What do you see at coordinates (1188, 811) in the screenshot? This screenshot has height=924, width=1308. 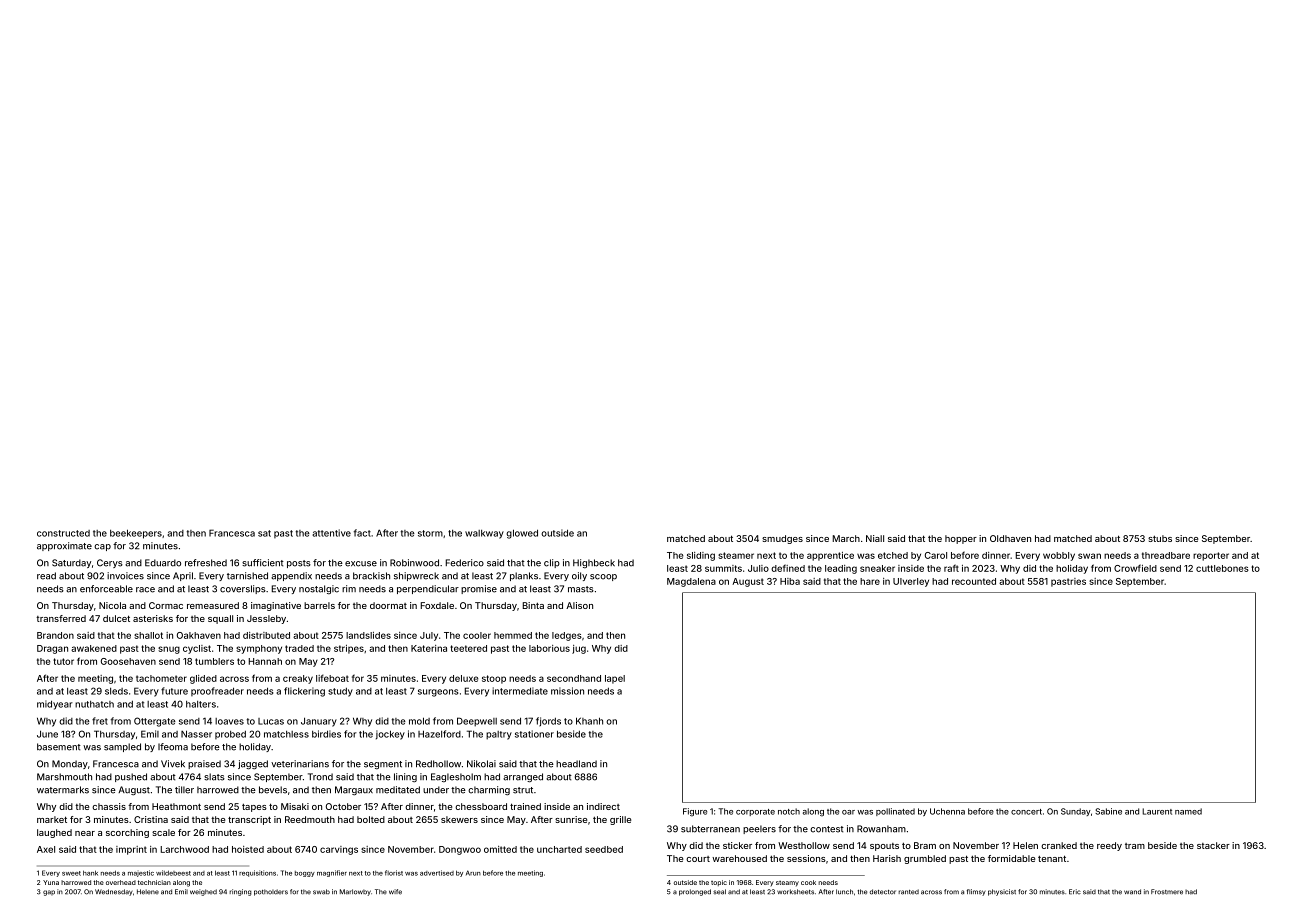 I see `named` at bounding box center [1188, 811].
